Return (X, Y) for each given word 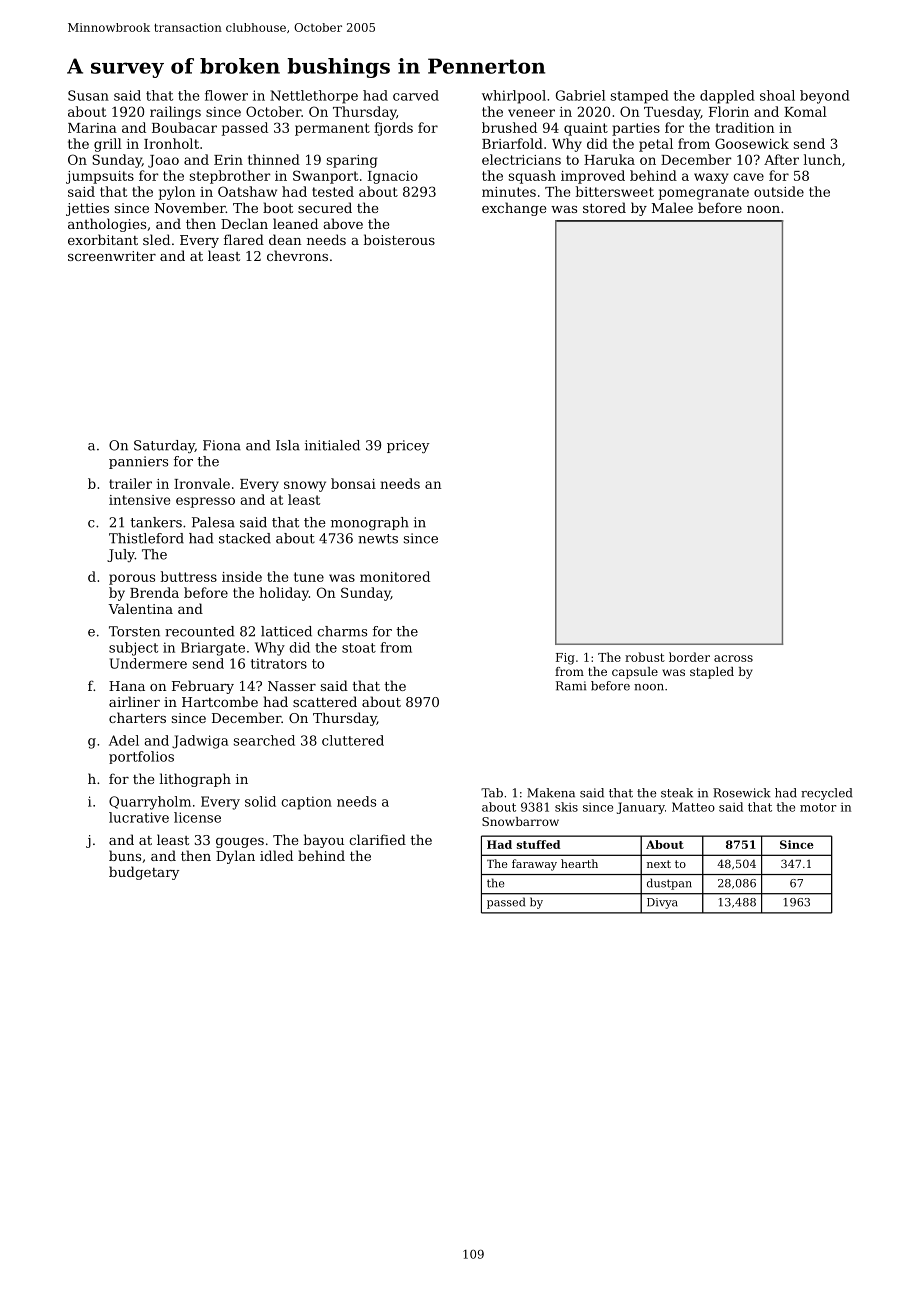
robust (645, 657)
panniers (138, 462)
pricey (408, 446)
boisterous (399, 239)
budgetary (144, 873)
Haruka (609, 159)
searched (264, 740)
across (733, 658)
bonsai (353, 483)
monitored (395, 576)
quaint (586, 129)
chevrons (297, 255)
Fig (565, 659)
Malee (672, 207)
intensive (139, 500)
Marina (92, 128)
